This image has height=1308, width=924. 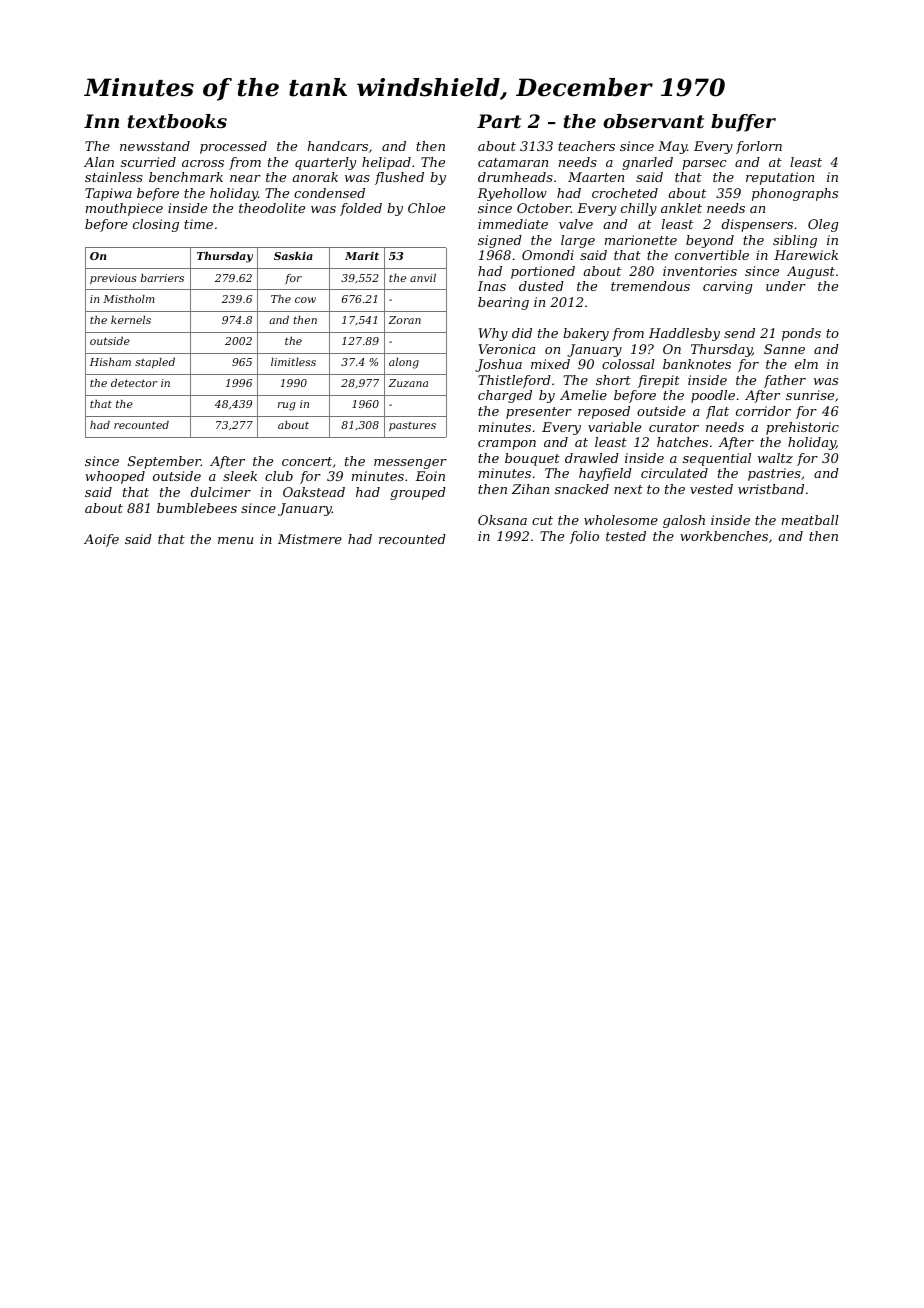 What do you see at coordinates (101, 121) in the image?
I see `Inn` at bounding box center [101, 121].
